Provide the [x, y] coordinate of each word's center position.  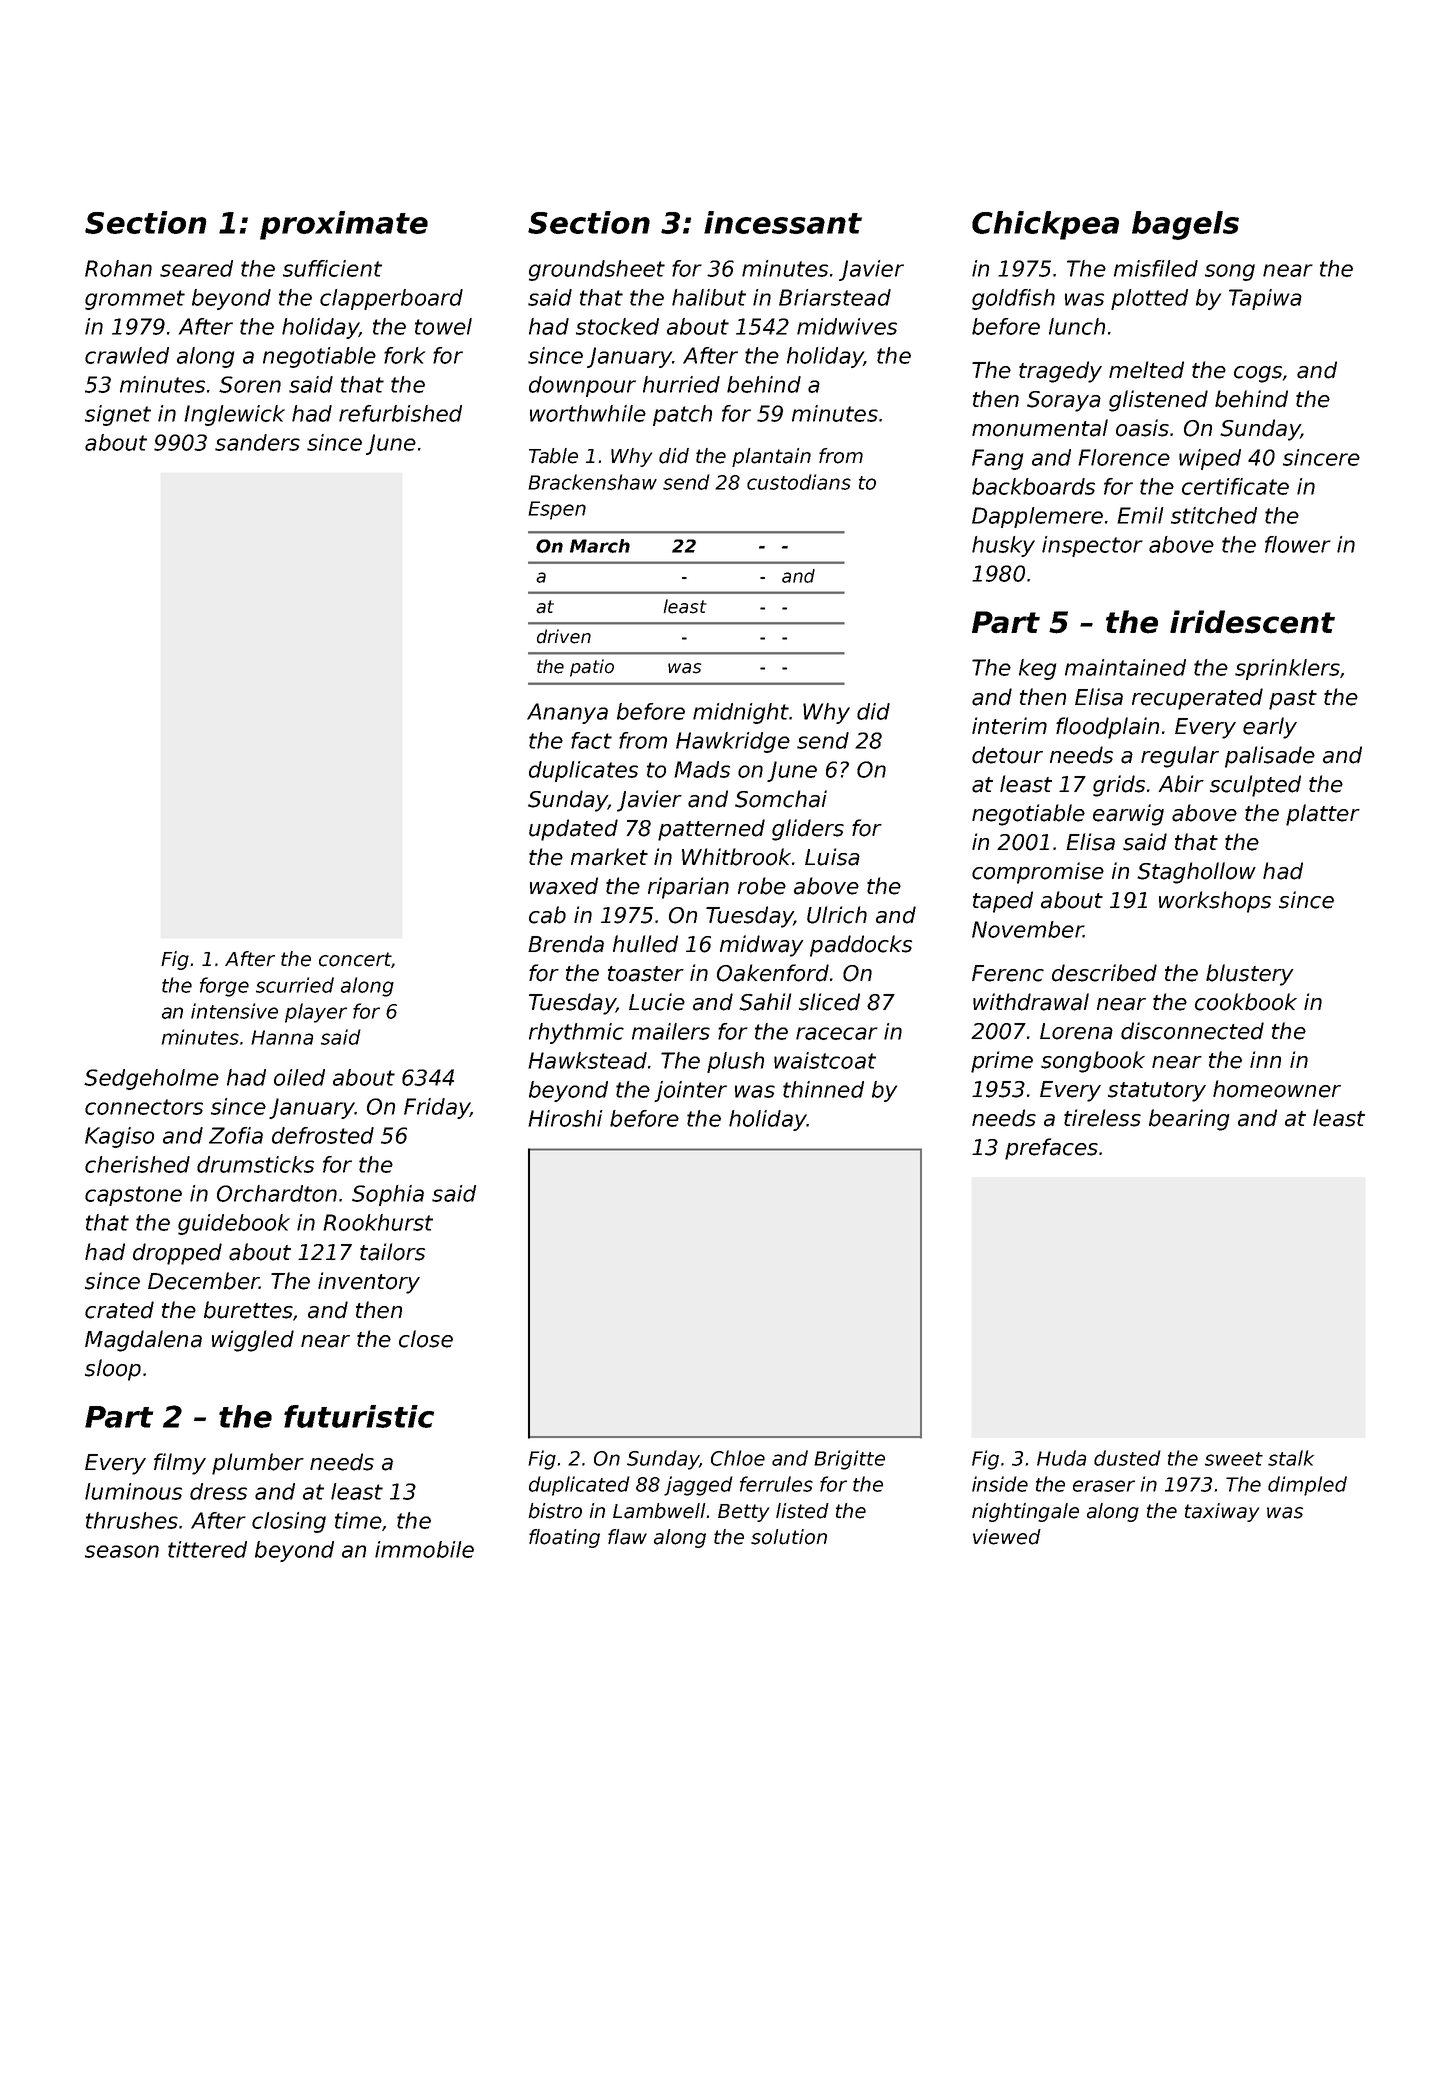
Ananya [567, 713]
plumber [258, 1464]
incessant [783, 222]
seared [196, 268]
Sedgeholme [151, 1079]
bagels [1185, 225]
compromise [1038, 873]
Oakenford [773, 973]
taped [1003, 902]
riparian [688, 888]
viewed [1007, 1537]
